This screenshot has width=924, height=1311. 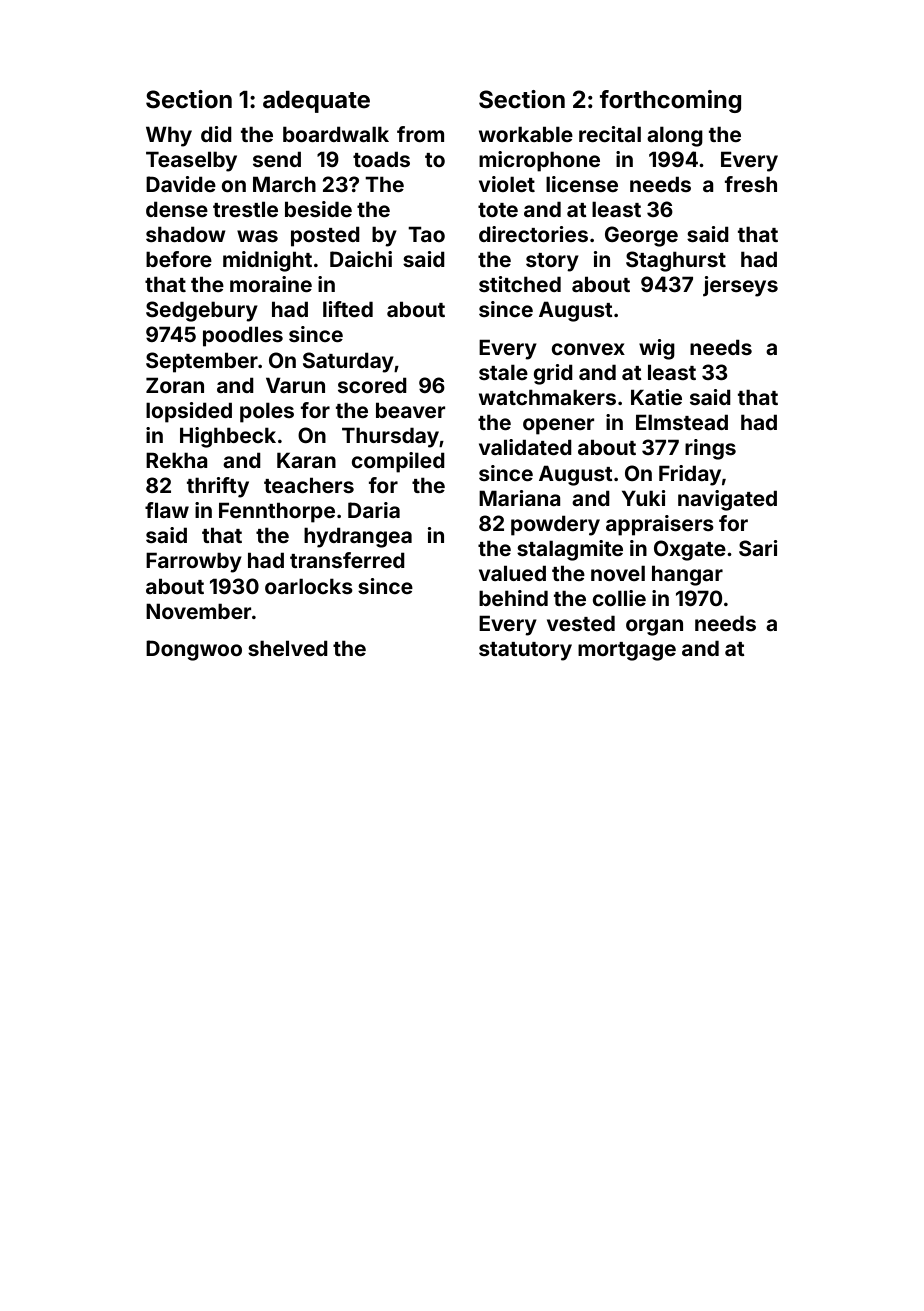 I want to click on Sari, so click(x=758, y=548).
